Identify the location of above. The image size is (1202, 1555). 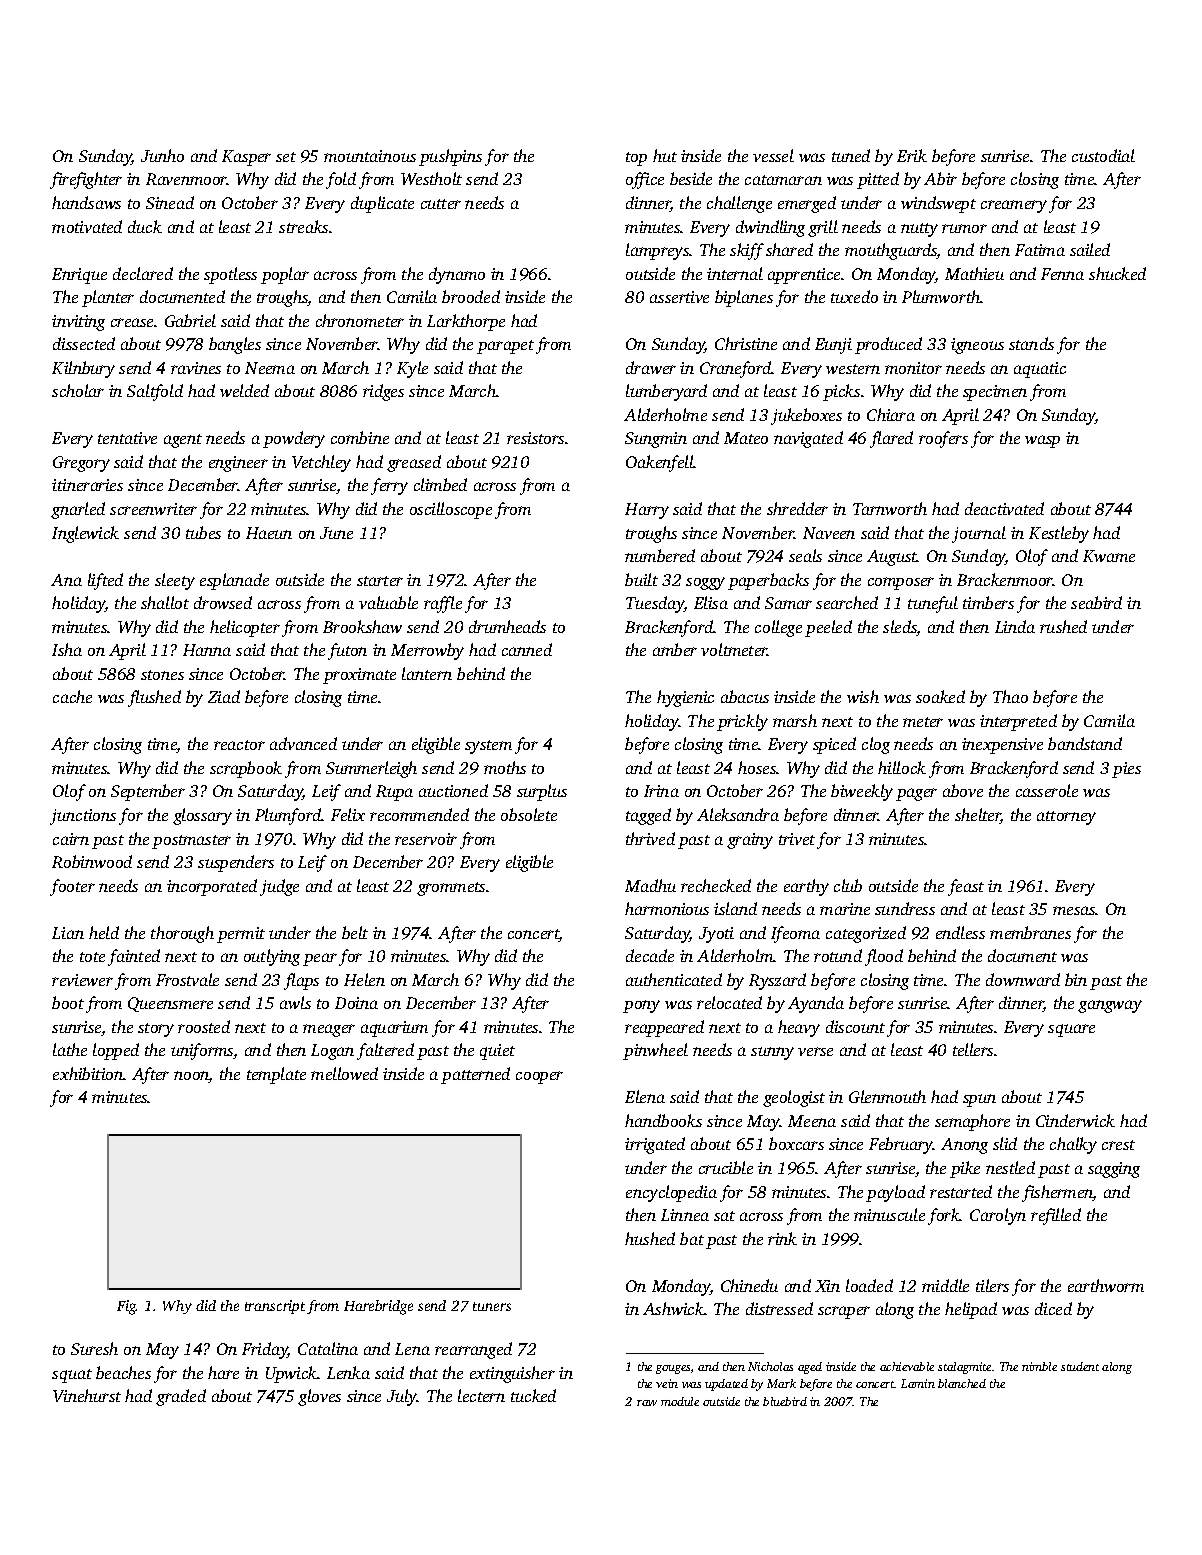
(963, 790).
